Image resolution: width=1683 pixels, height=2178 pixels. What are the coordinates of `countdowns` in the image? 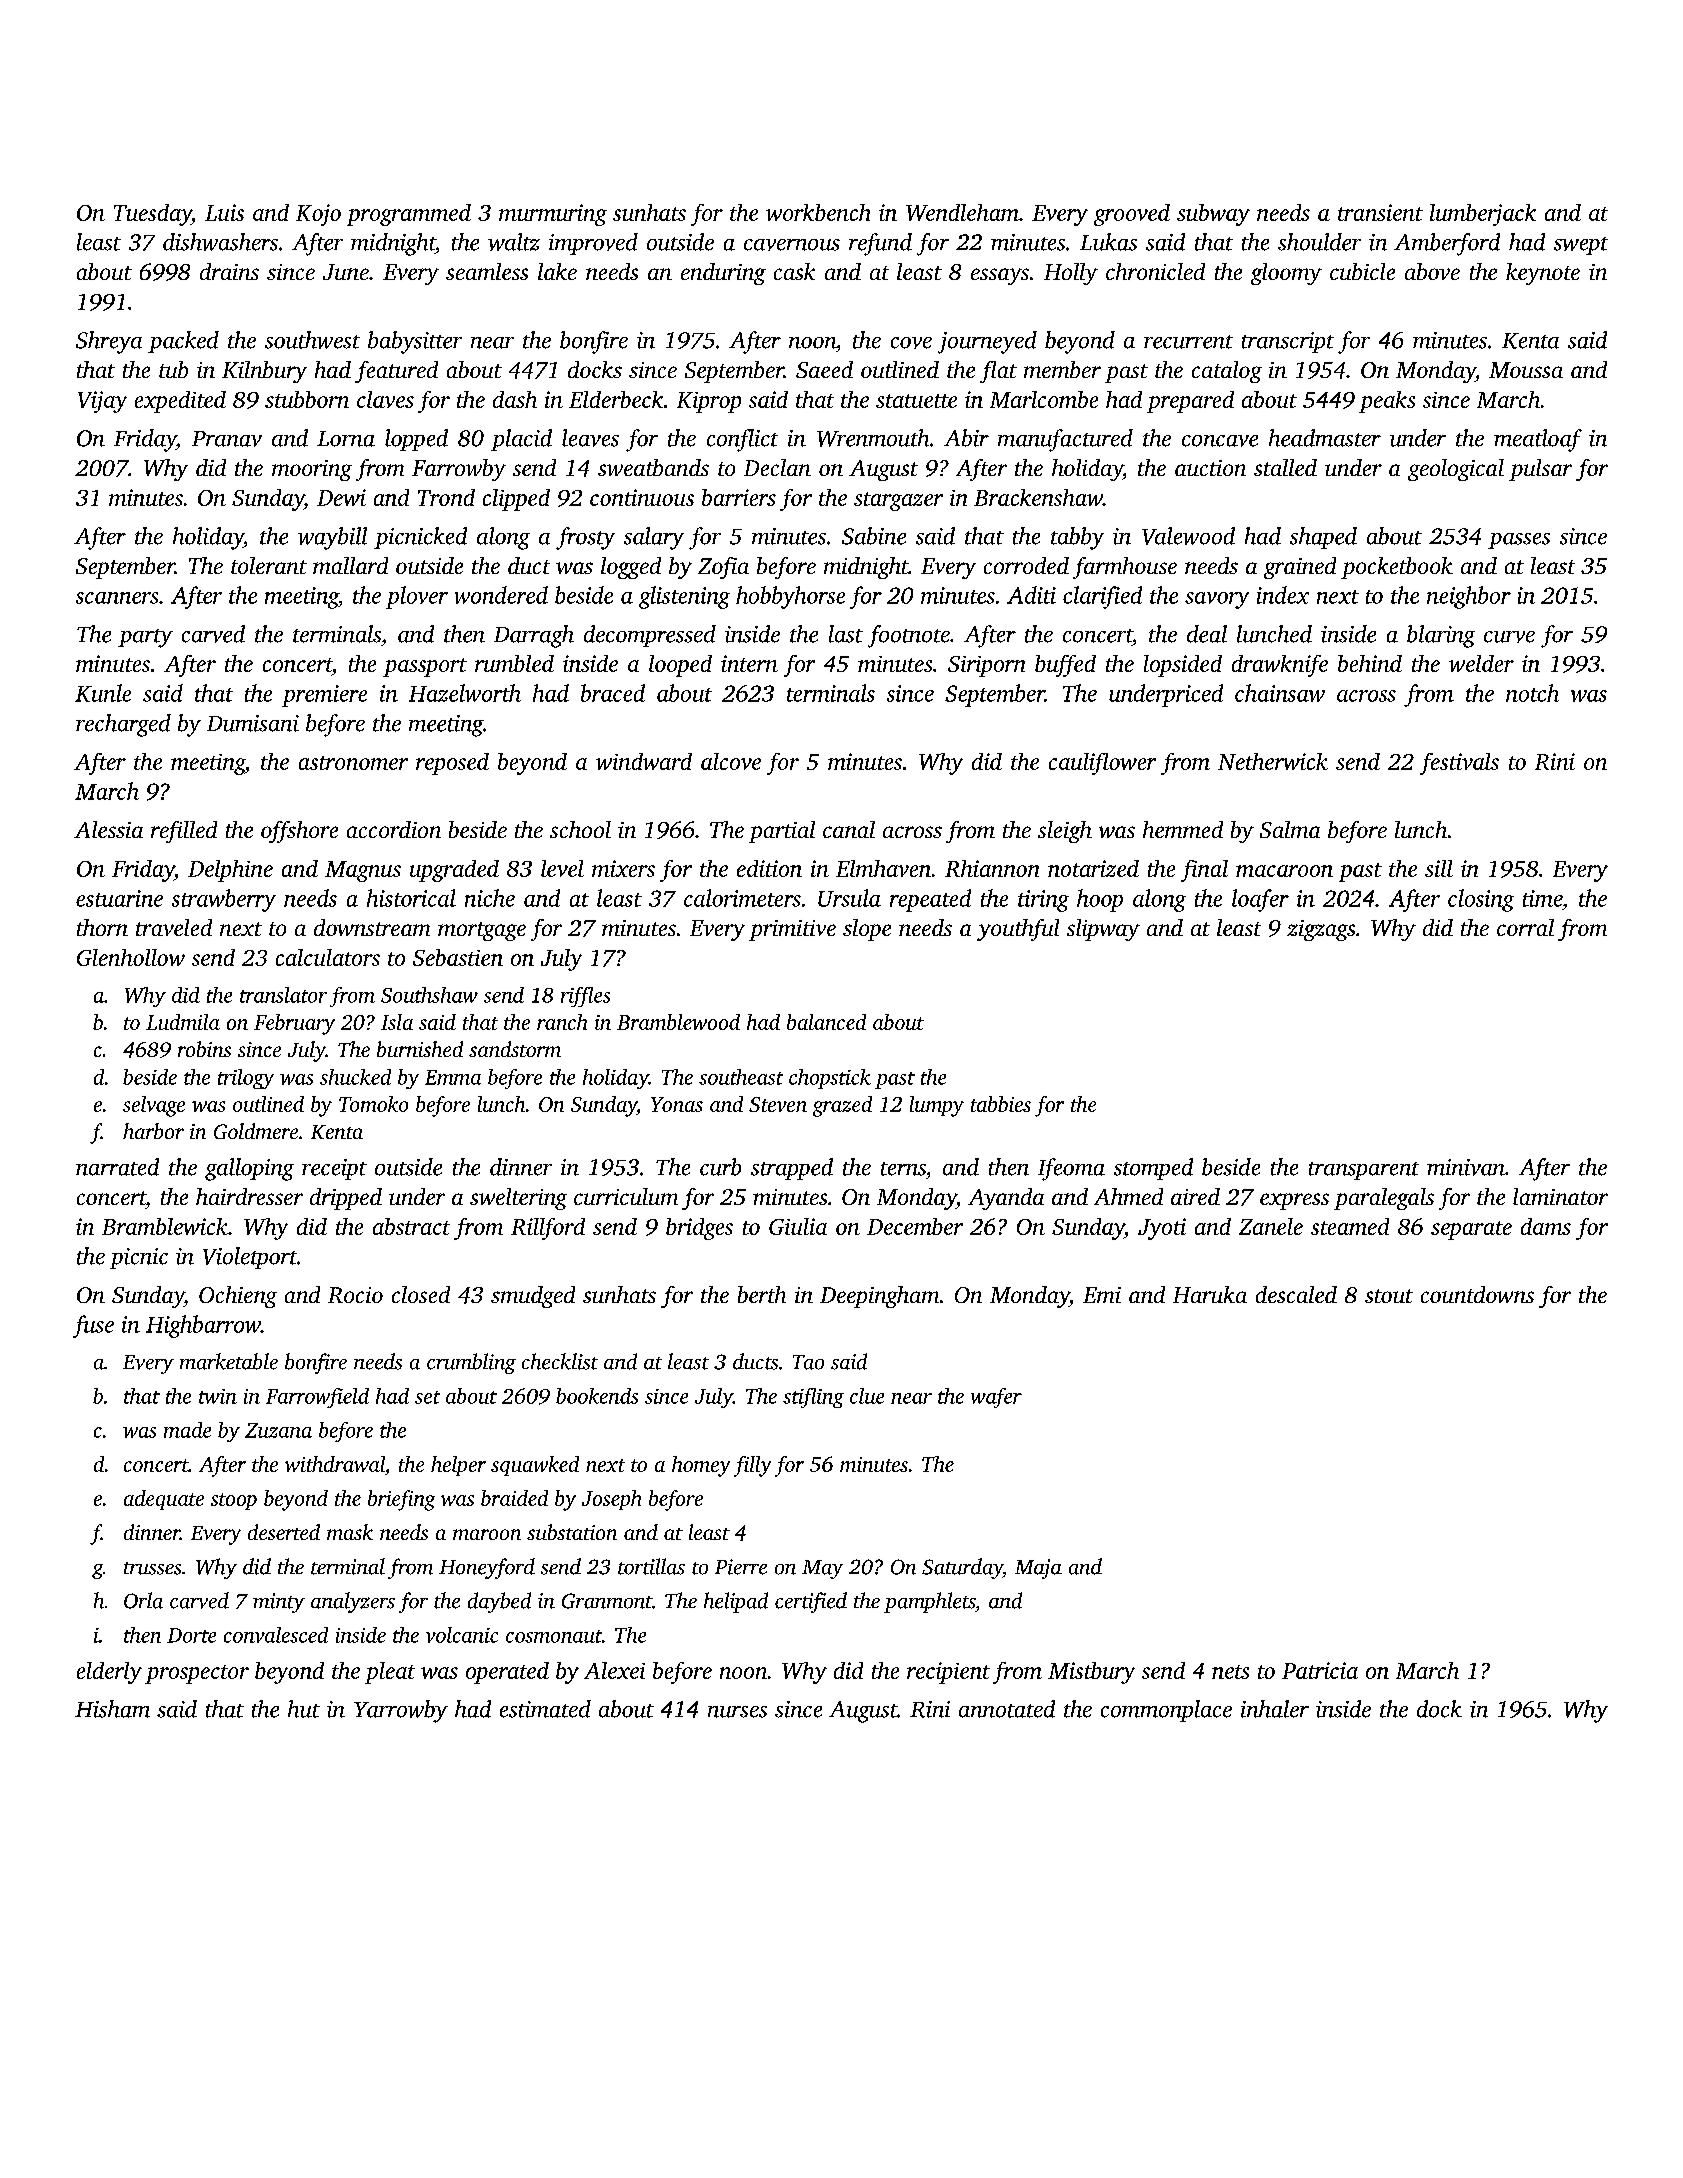 It's located at (1477, 1294).
